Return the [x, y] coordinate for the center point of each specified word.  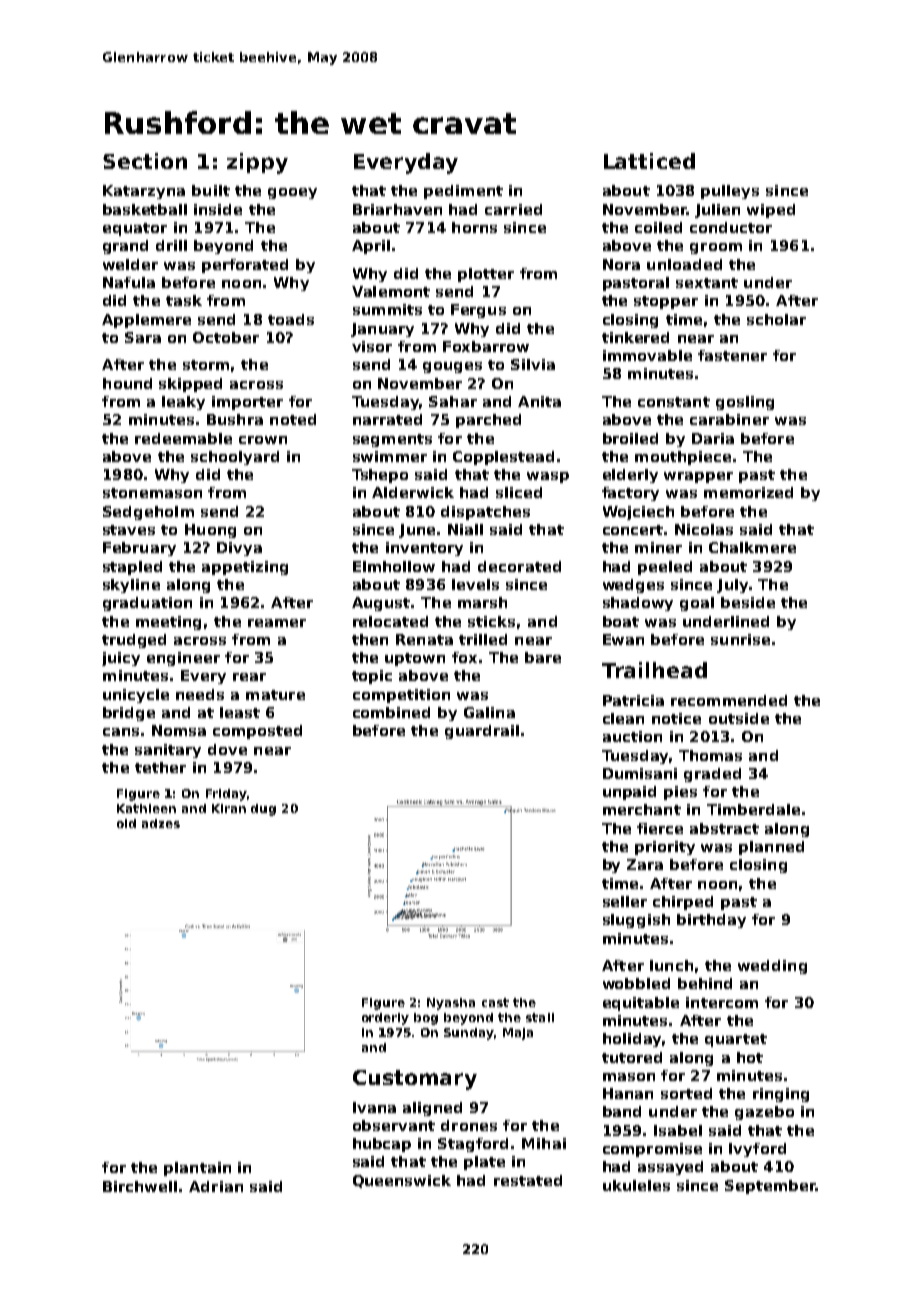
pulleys [730, 192]
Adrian [216, 1186]
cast [495, 1002]
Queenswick [402, 1181]
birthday [711, 921]
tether [160, 767]
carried [513, 209]
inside [218, 209]
